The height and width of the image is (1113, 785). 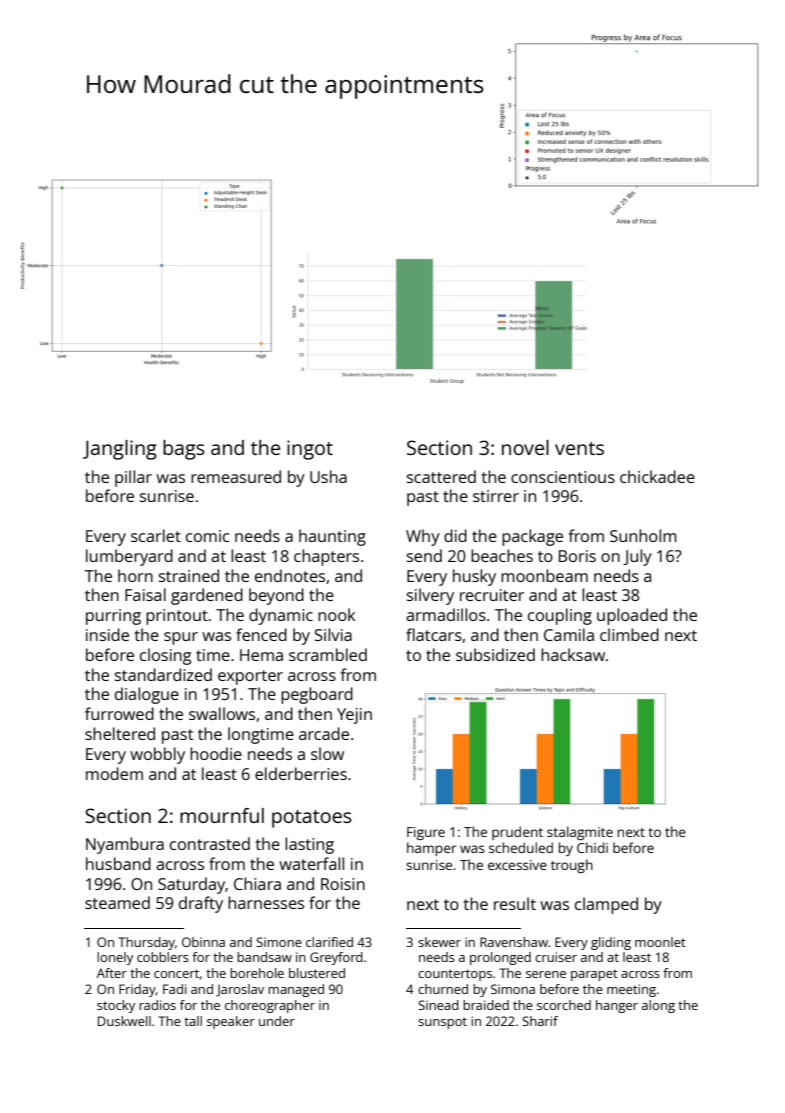 I want to click on comic, so click(x=207, y=536).
